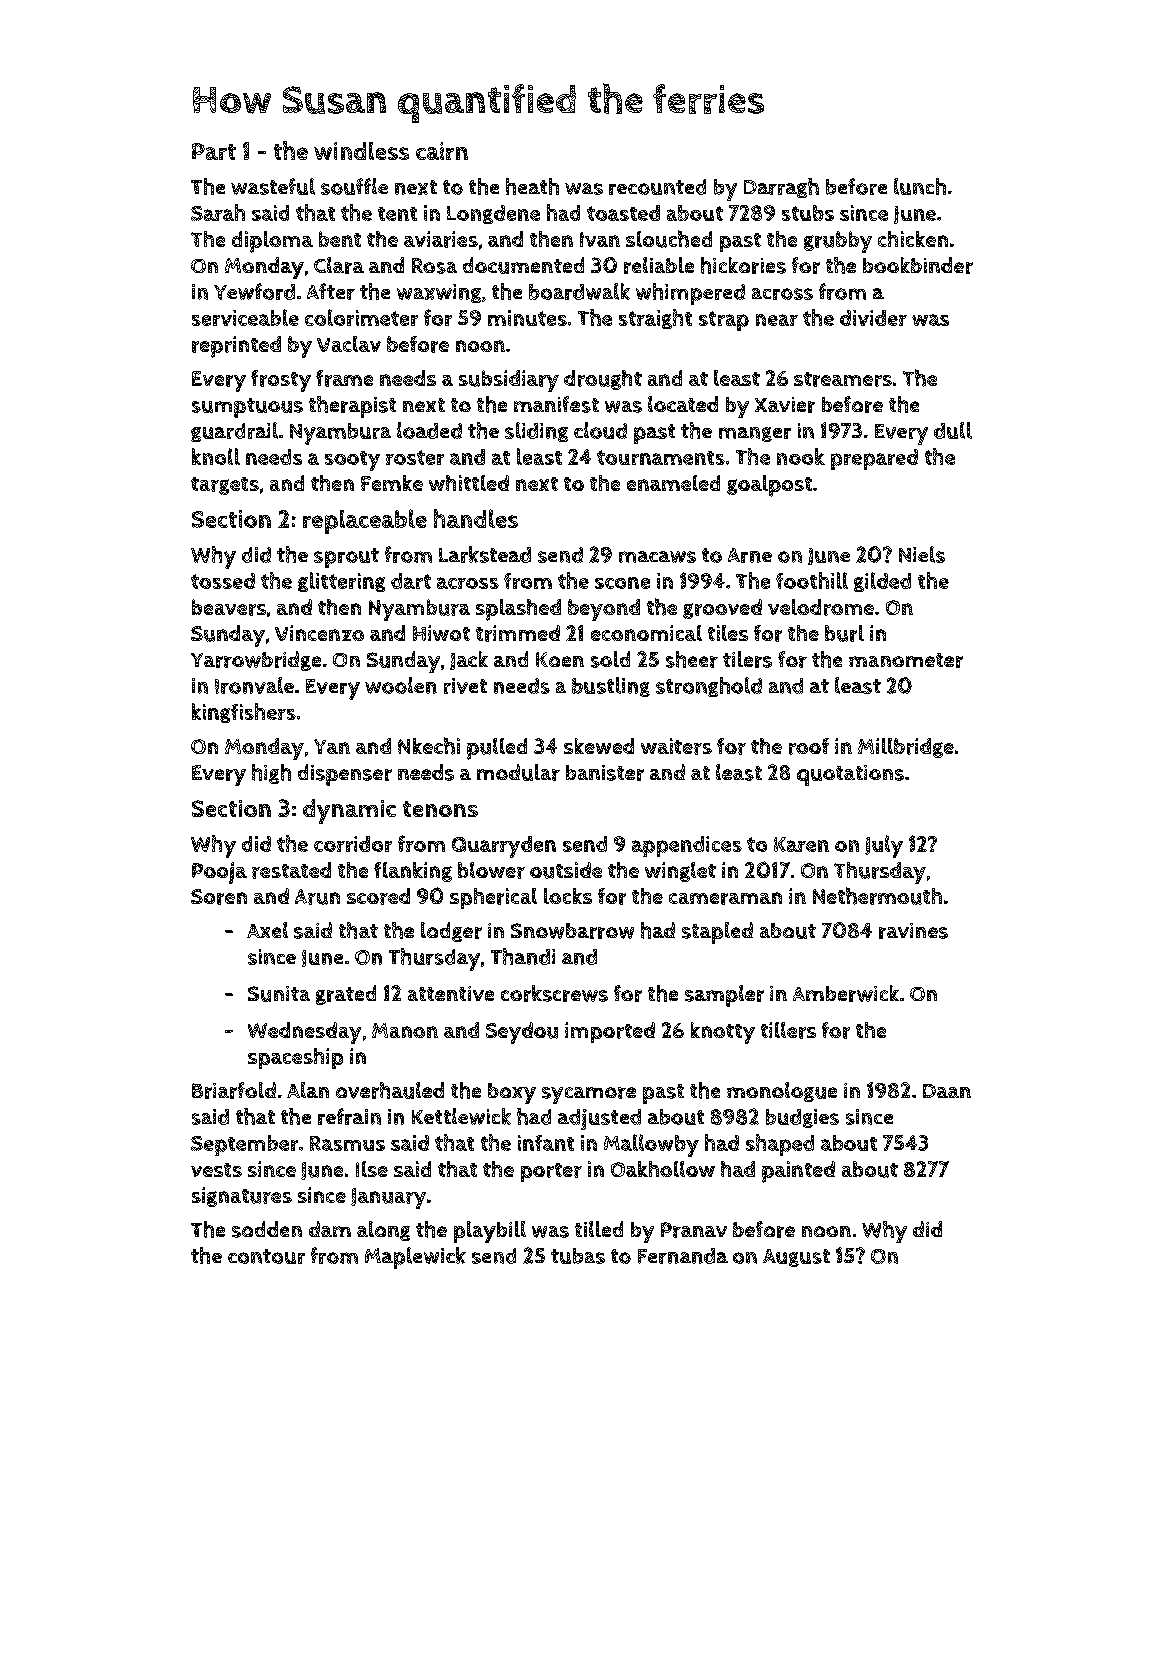 Image resolution: width=1165 pixels, height=1654 pixels. What do you see at coordinates (440, 809) in the screenshot?
I see `tenons` at bounding box center [440, 809].
